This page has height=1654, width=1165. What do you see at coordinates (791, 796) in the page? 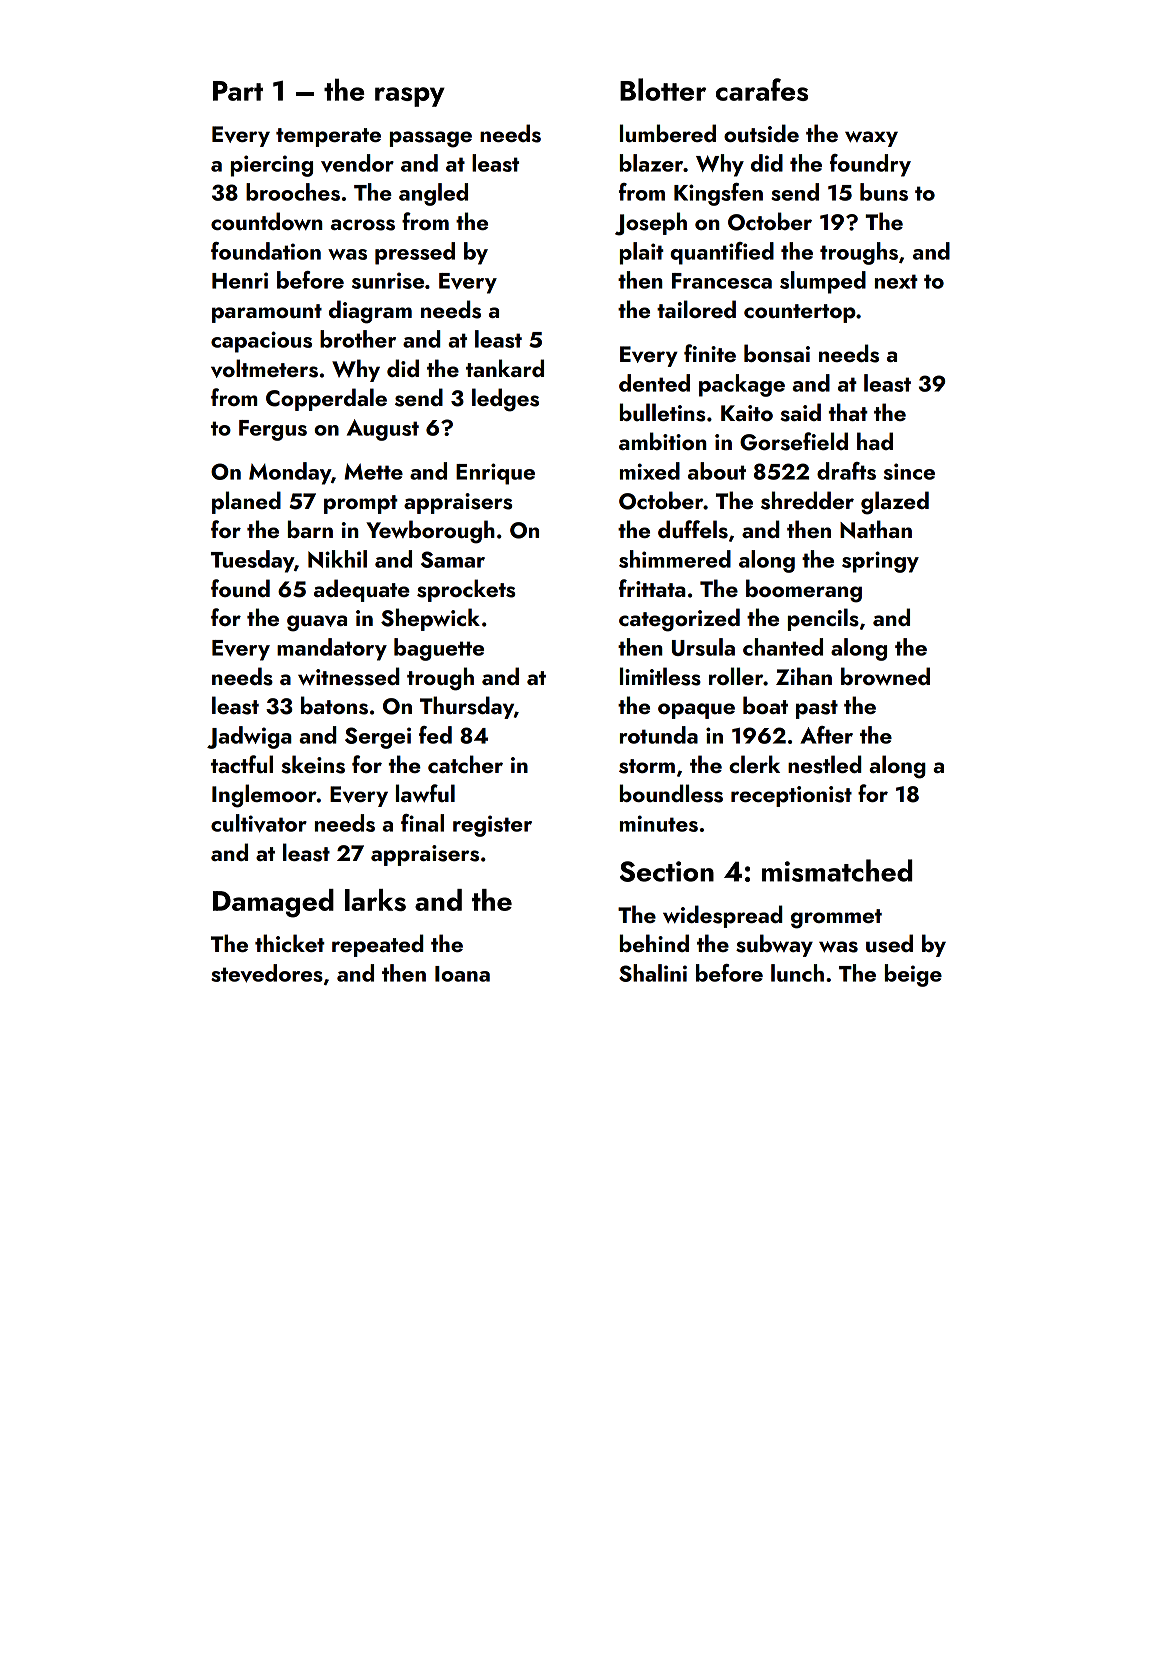
I see `receptionist` at bounding box center [791, 796].
